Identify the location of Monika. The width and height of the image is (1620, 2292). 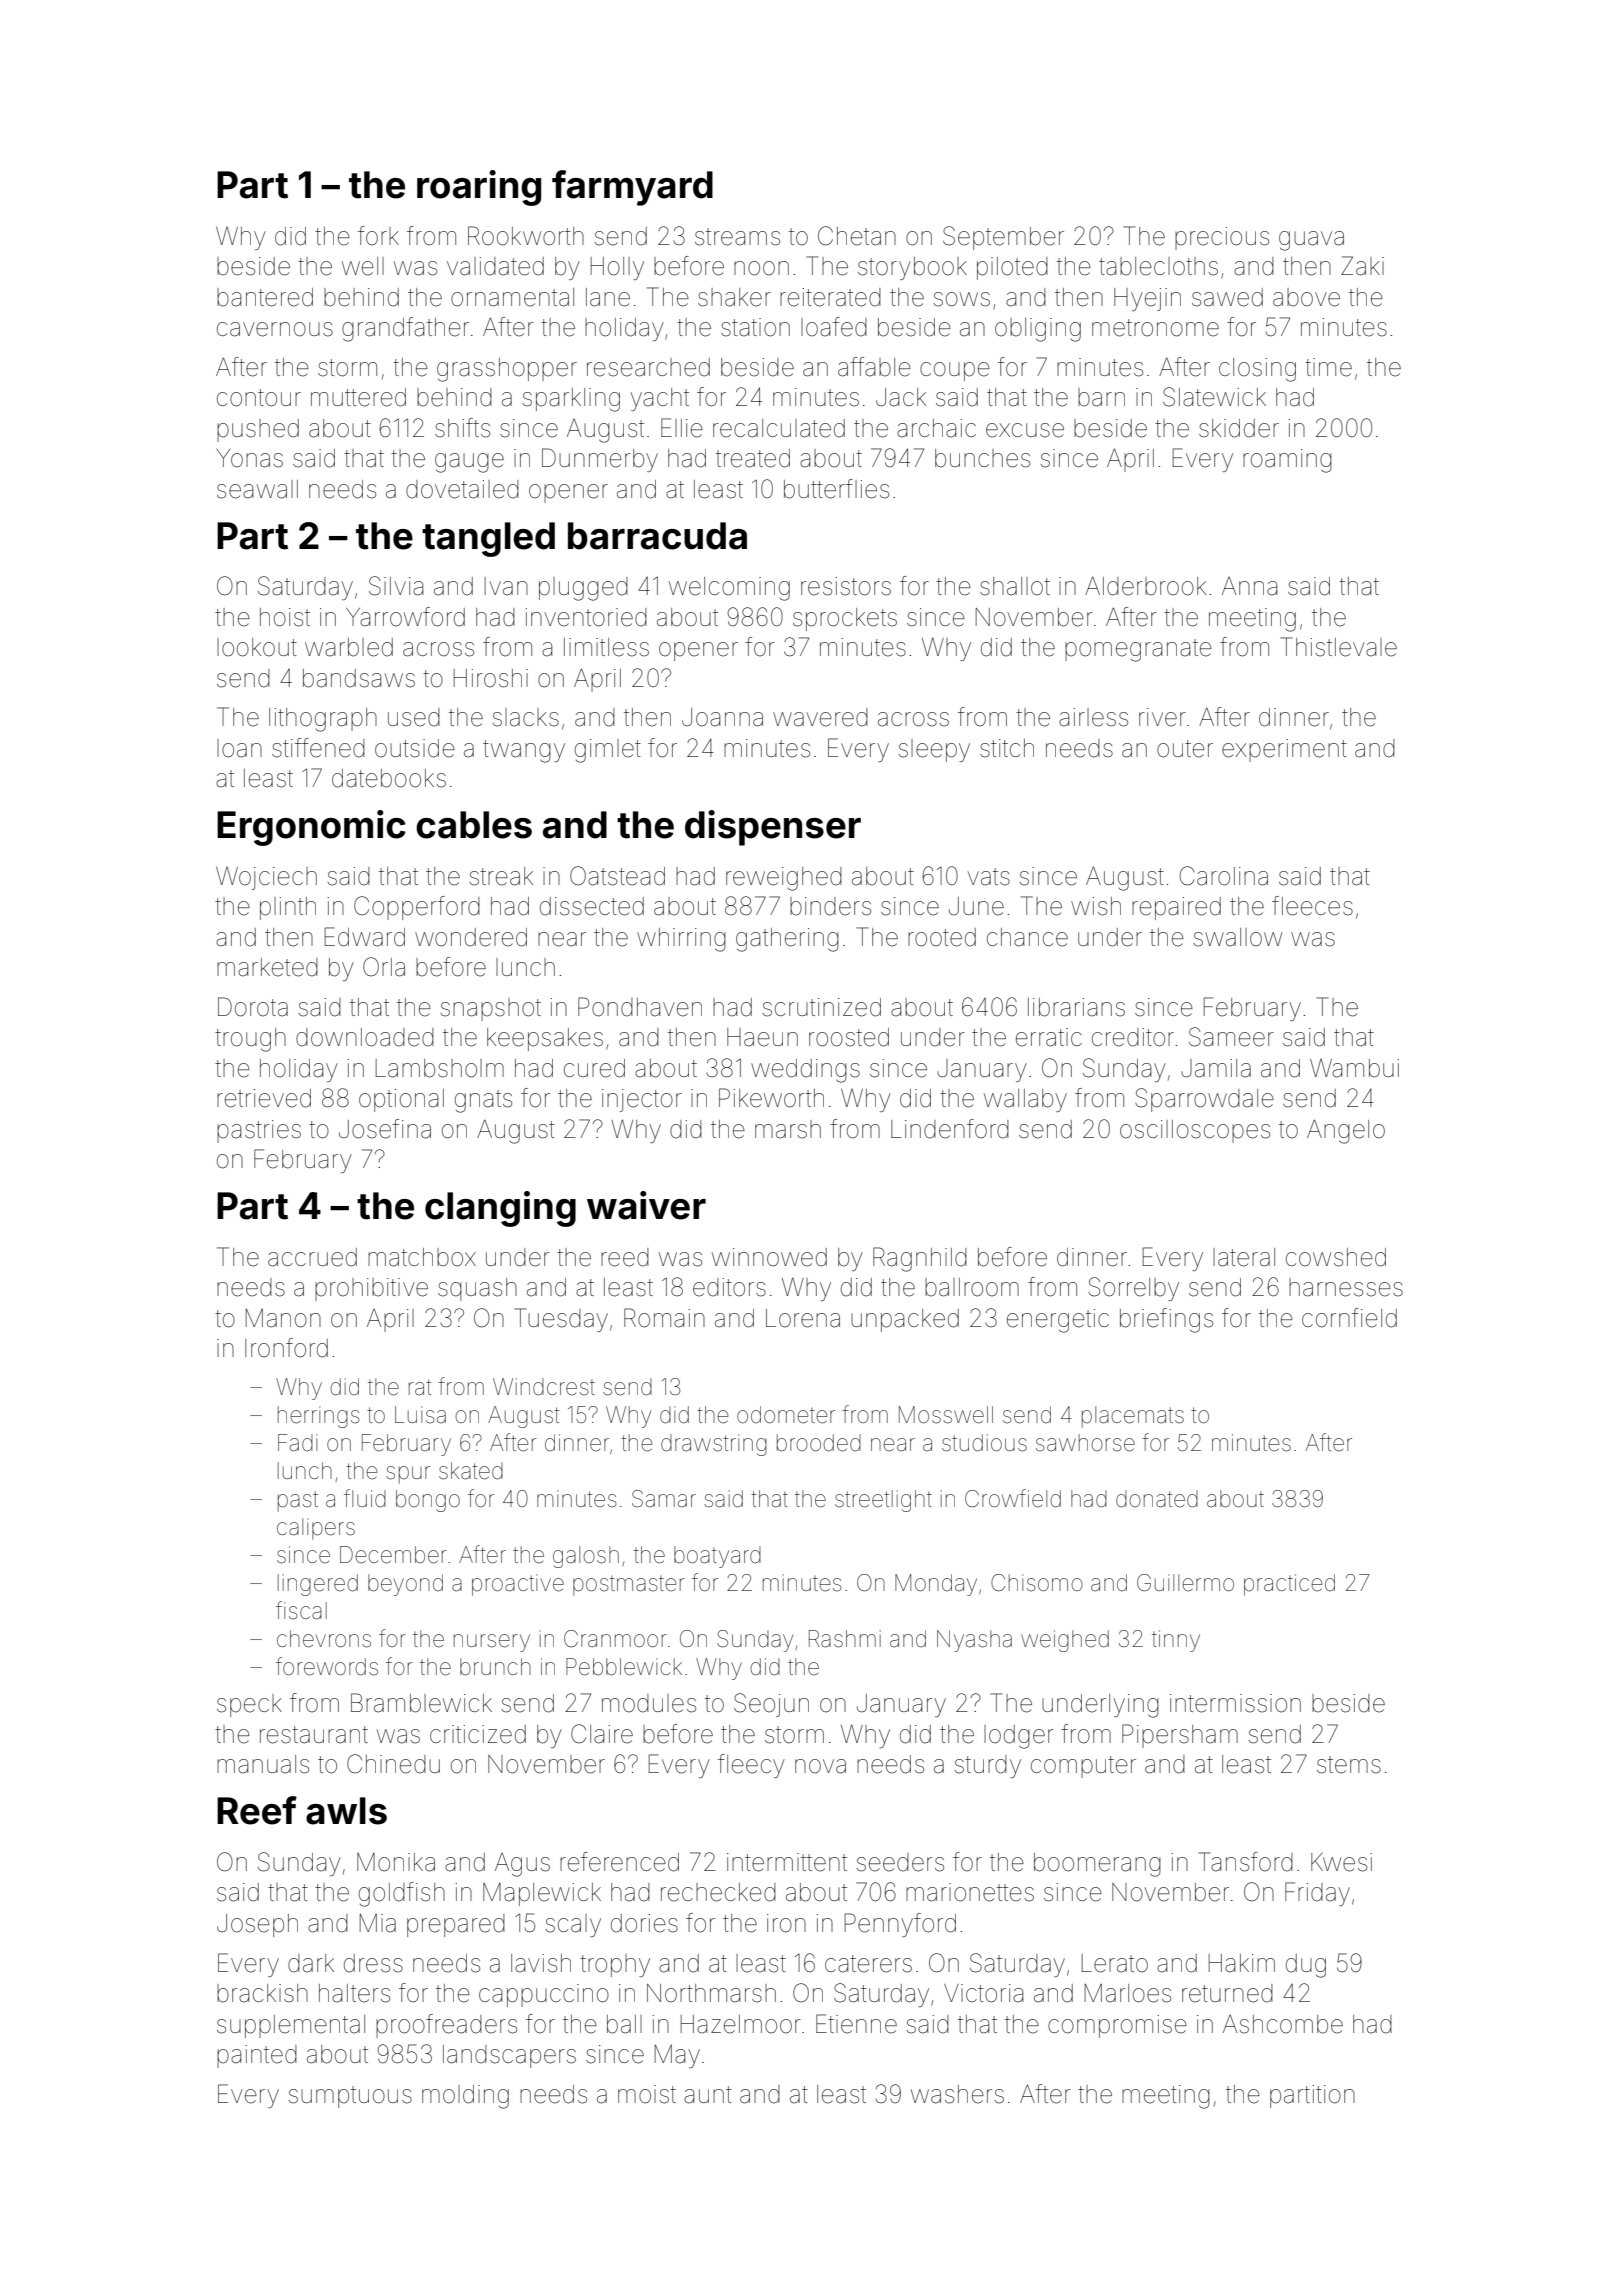
(396, 1862).
